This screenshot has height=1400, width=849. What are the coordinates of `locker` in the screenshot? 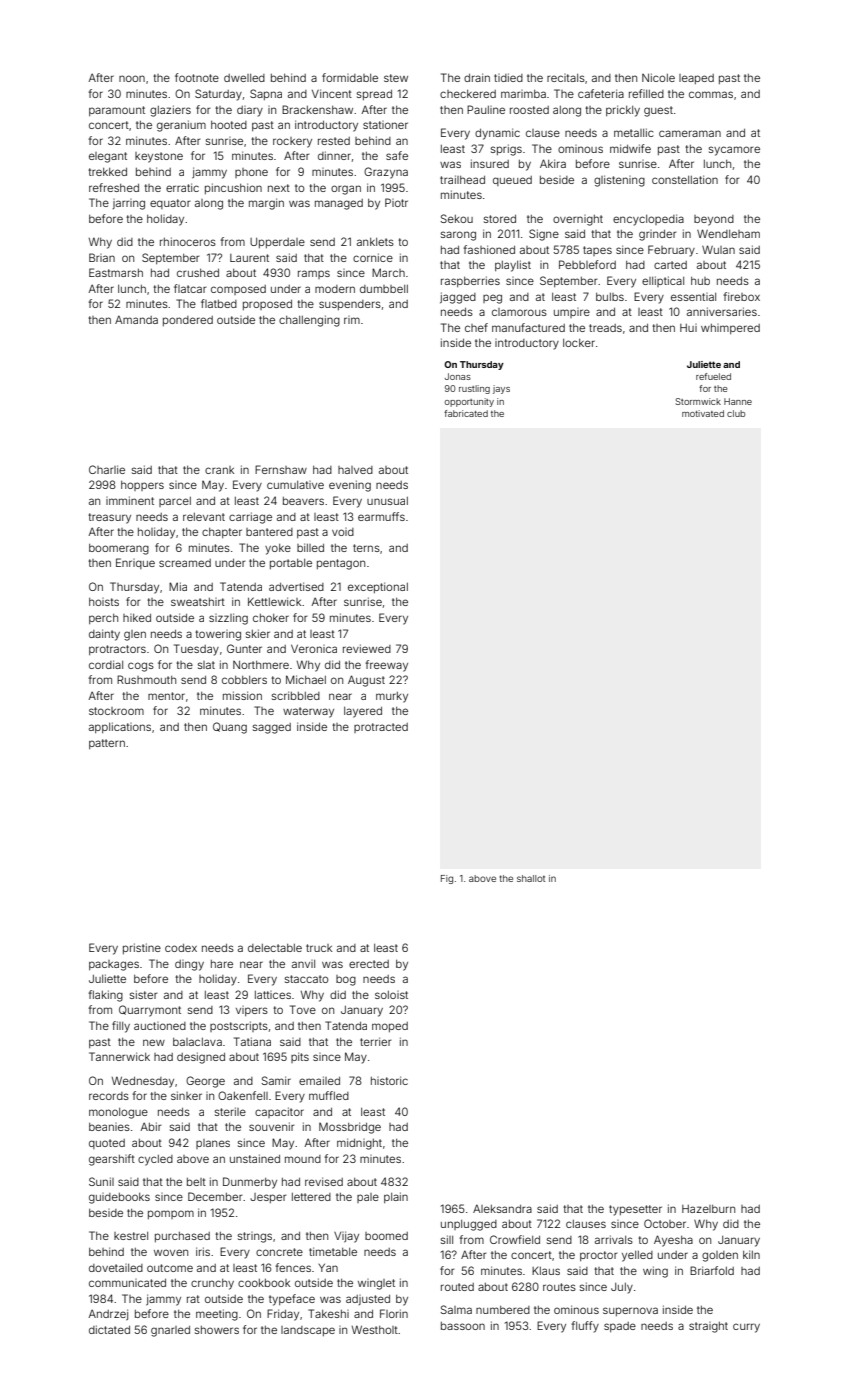 It's located at (579, 343).
